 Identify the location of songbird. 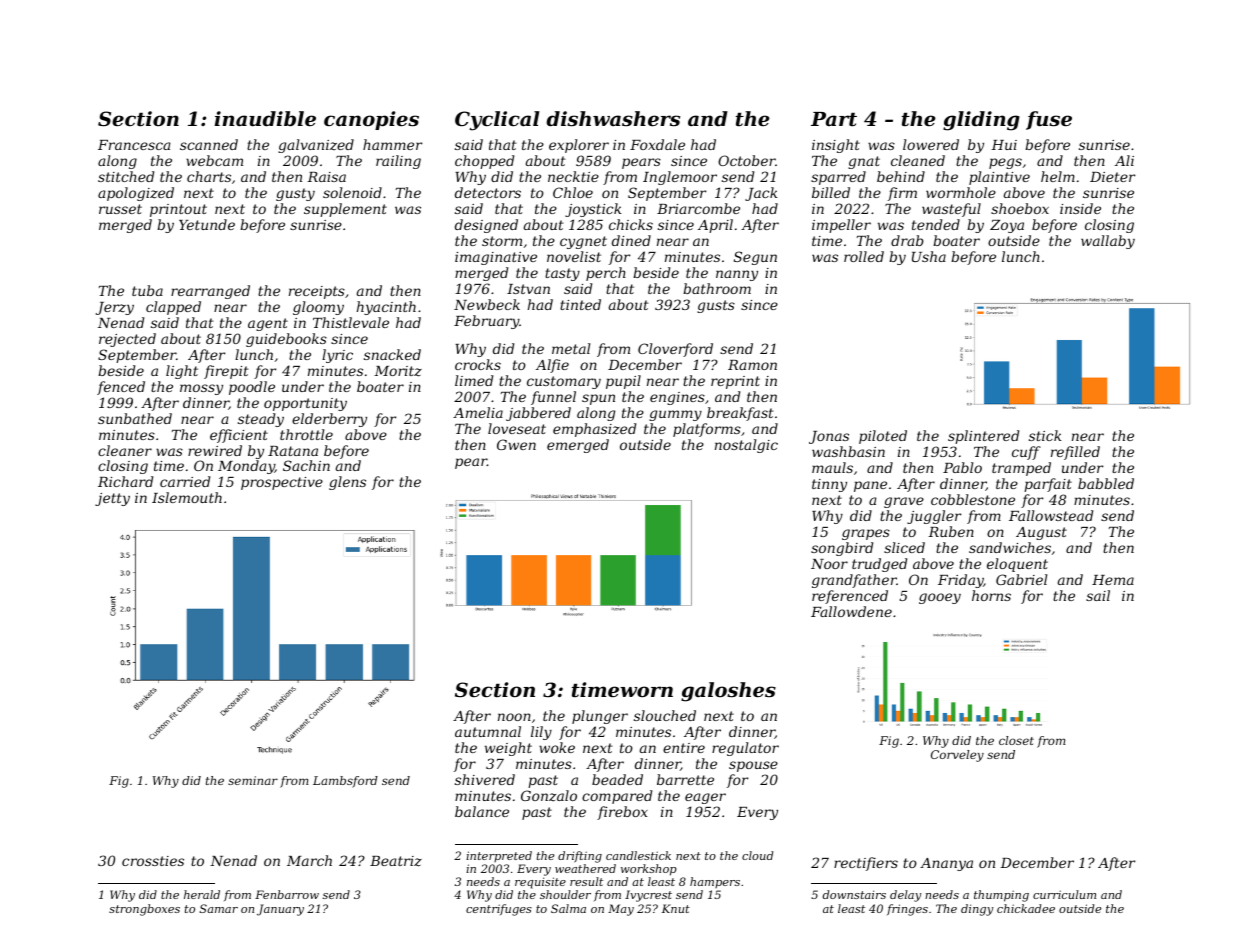
(842, 549).
